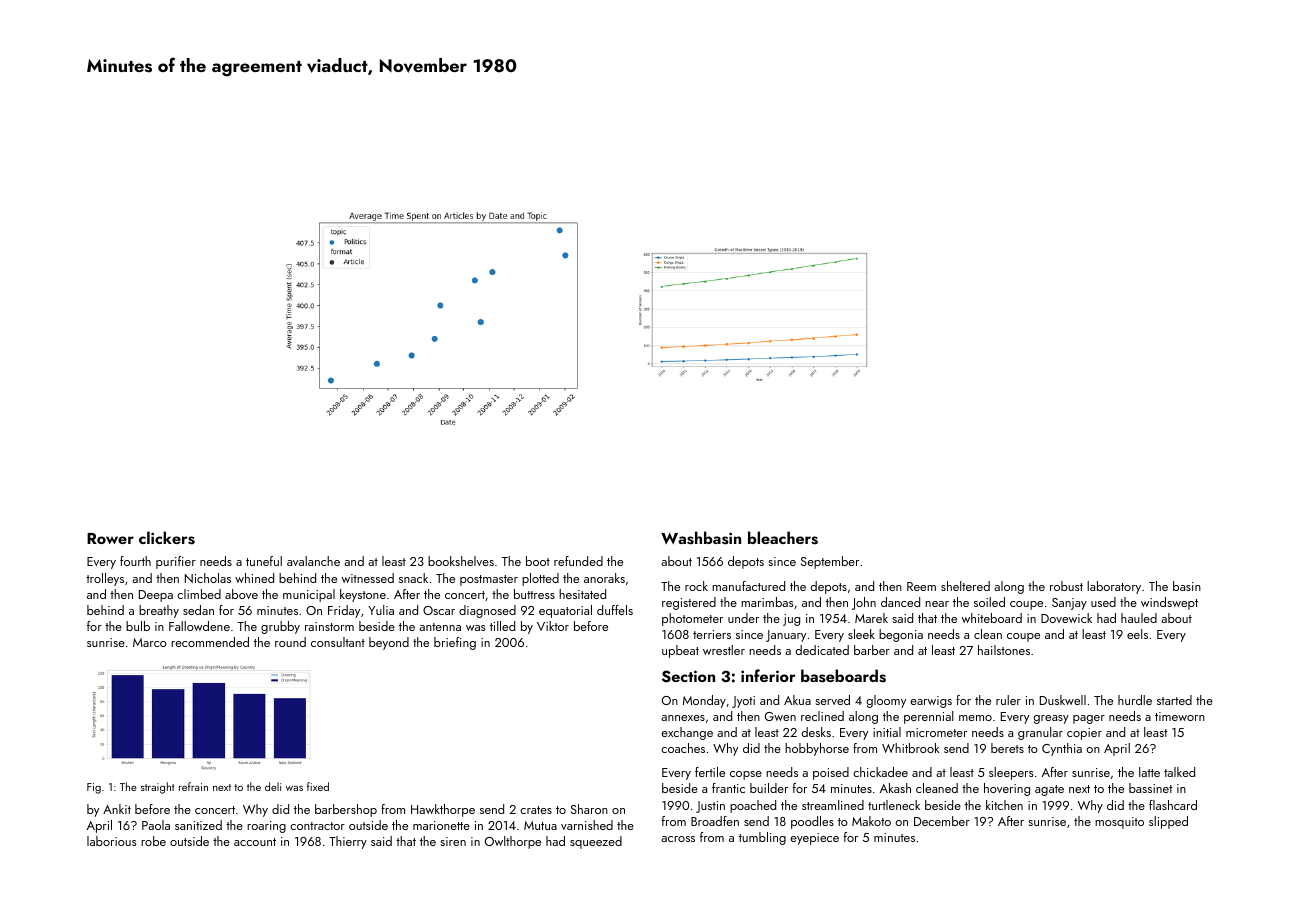 The height and width of the screenshot is (924, 1308). I want to click on refrain, so click(193, 786).
